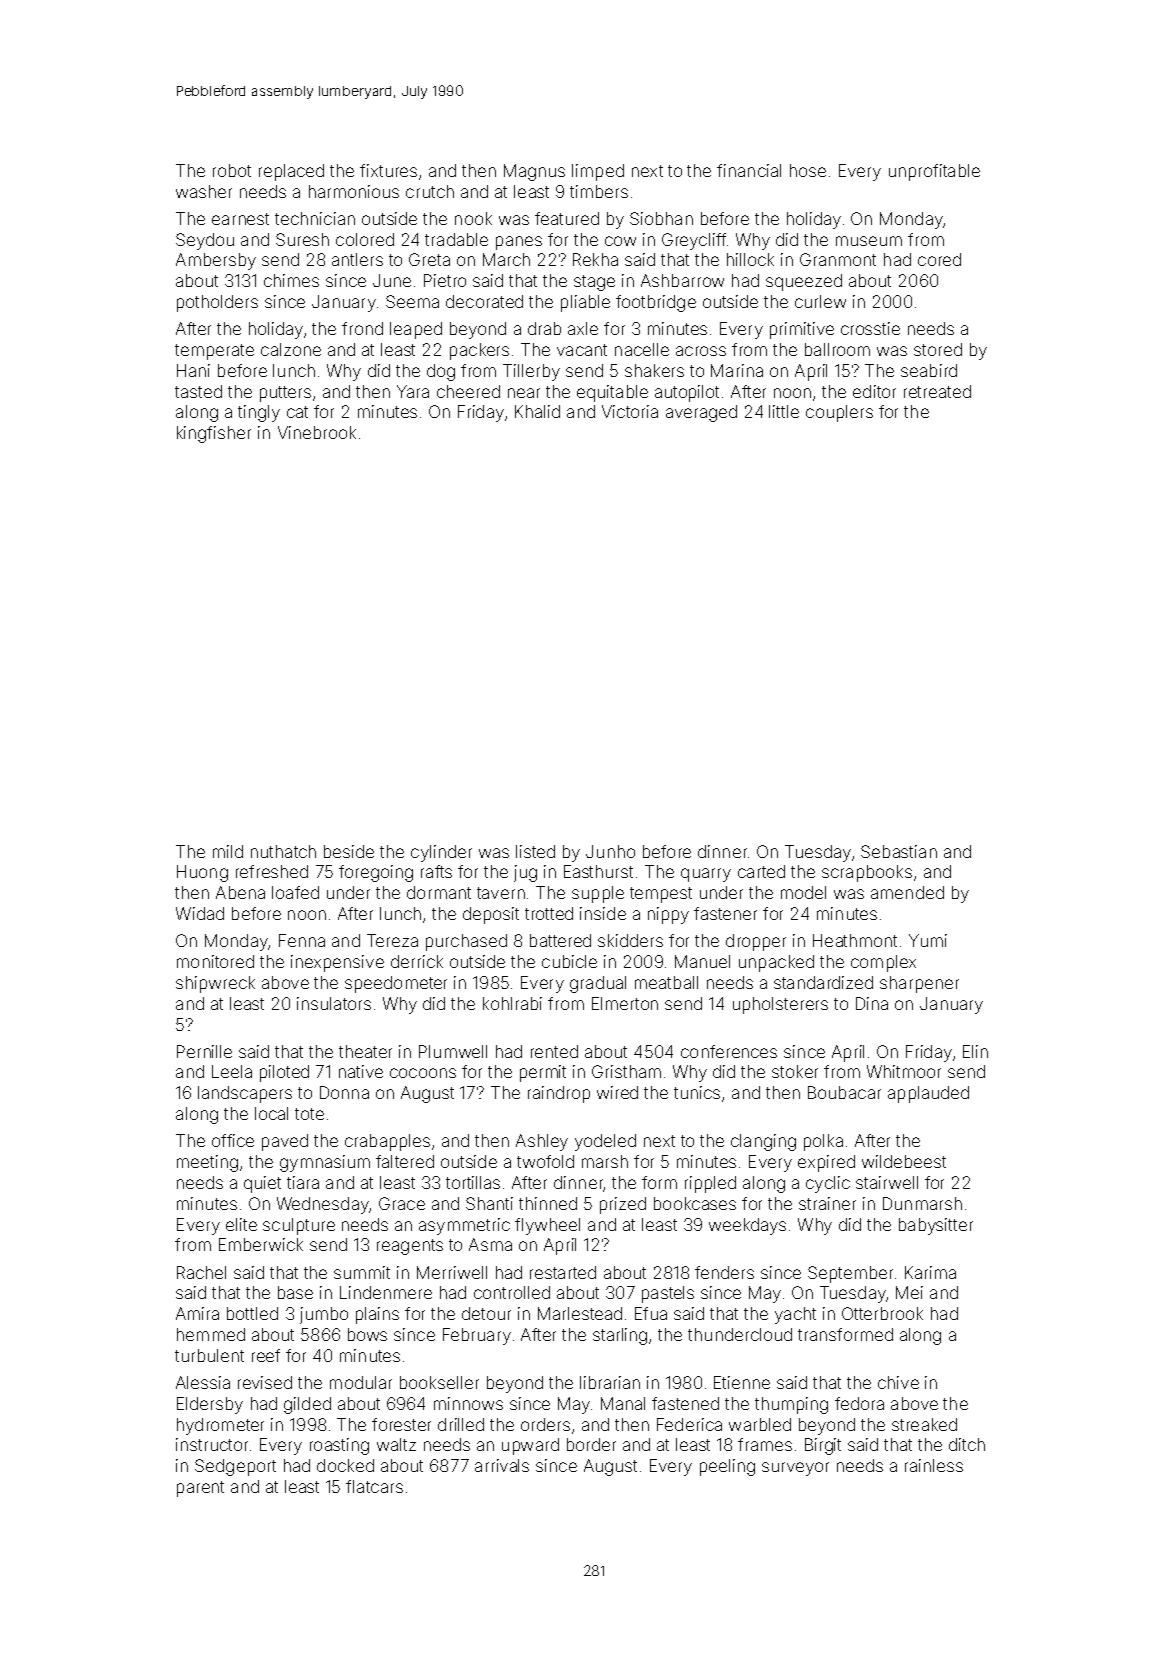  Describe the element at coordinates (850, 1274) in the image. I see `September` at that location.
